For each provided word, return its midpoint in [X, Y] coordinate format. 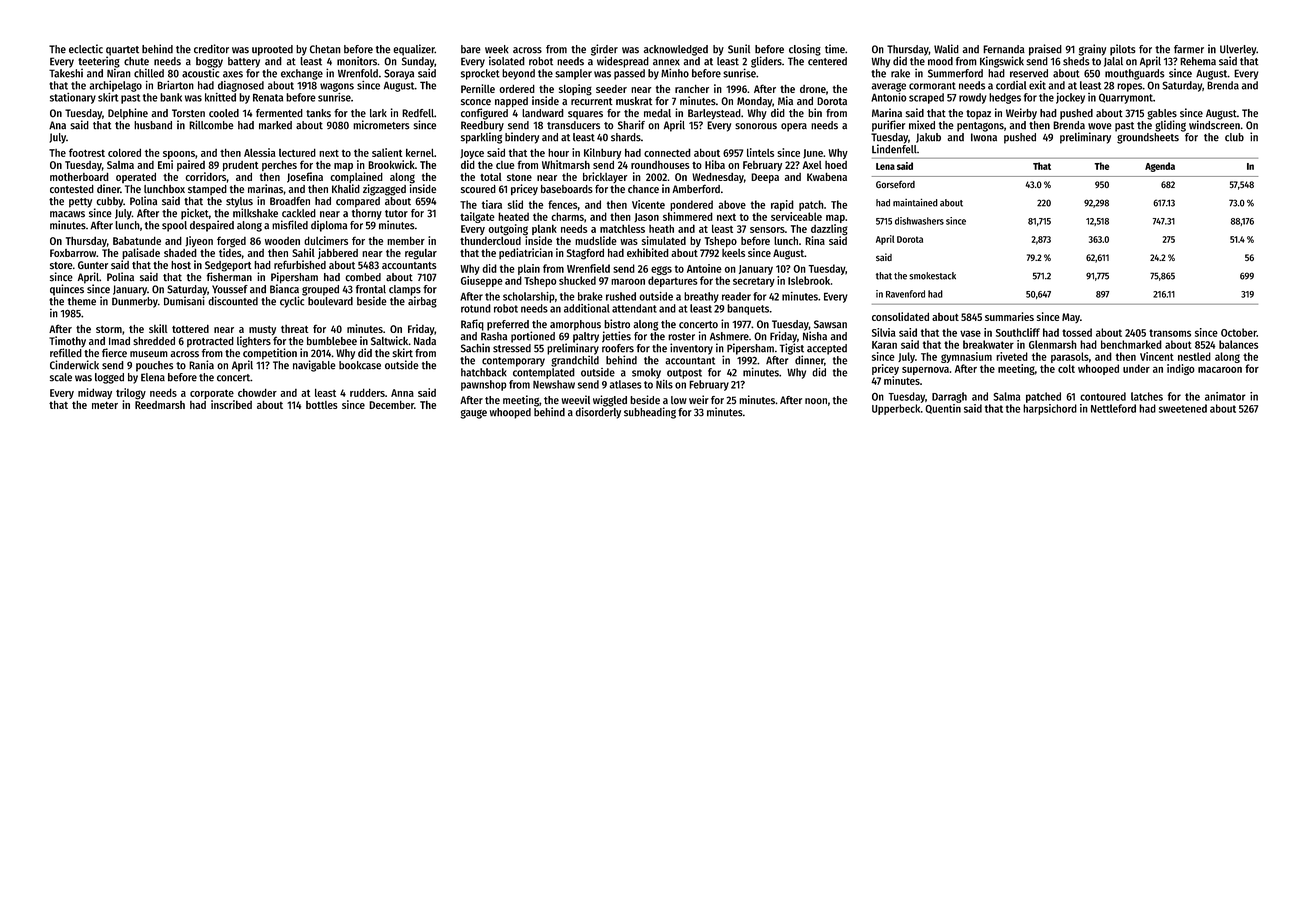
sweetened [1183, 408]
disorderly [598, 413]
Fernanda [1004, 49]
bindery [522, 138]
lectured [297, 152]
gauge [474, 414]
